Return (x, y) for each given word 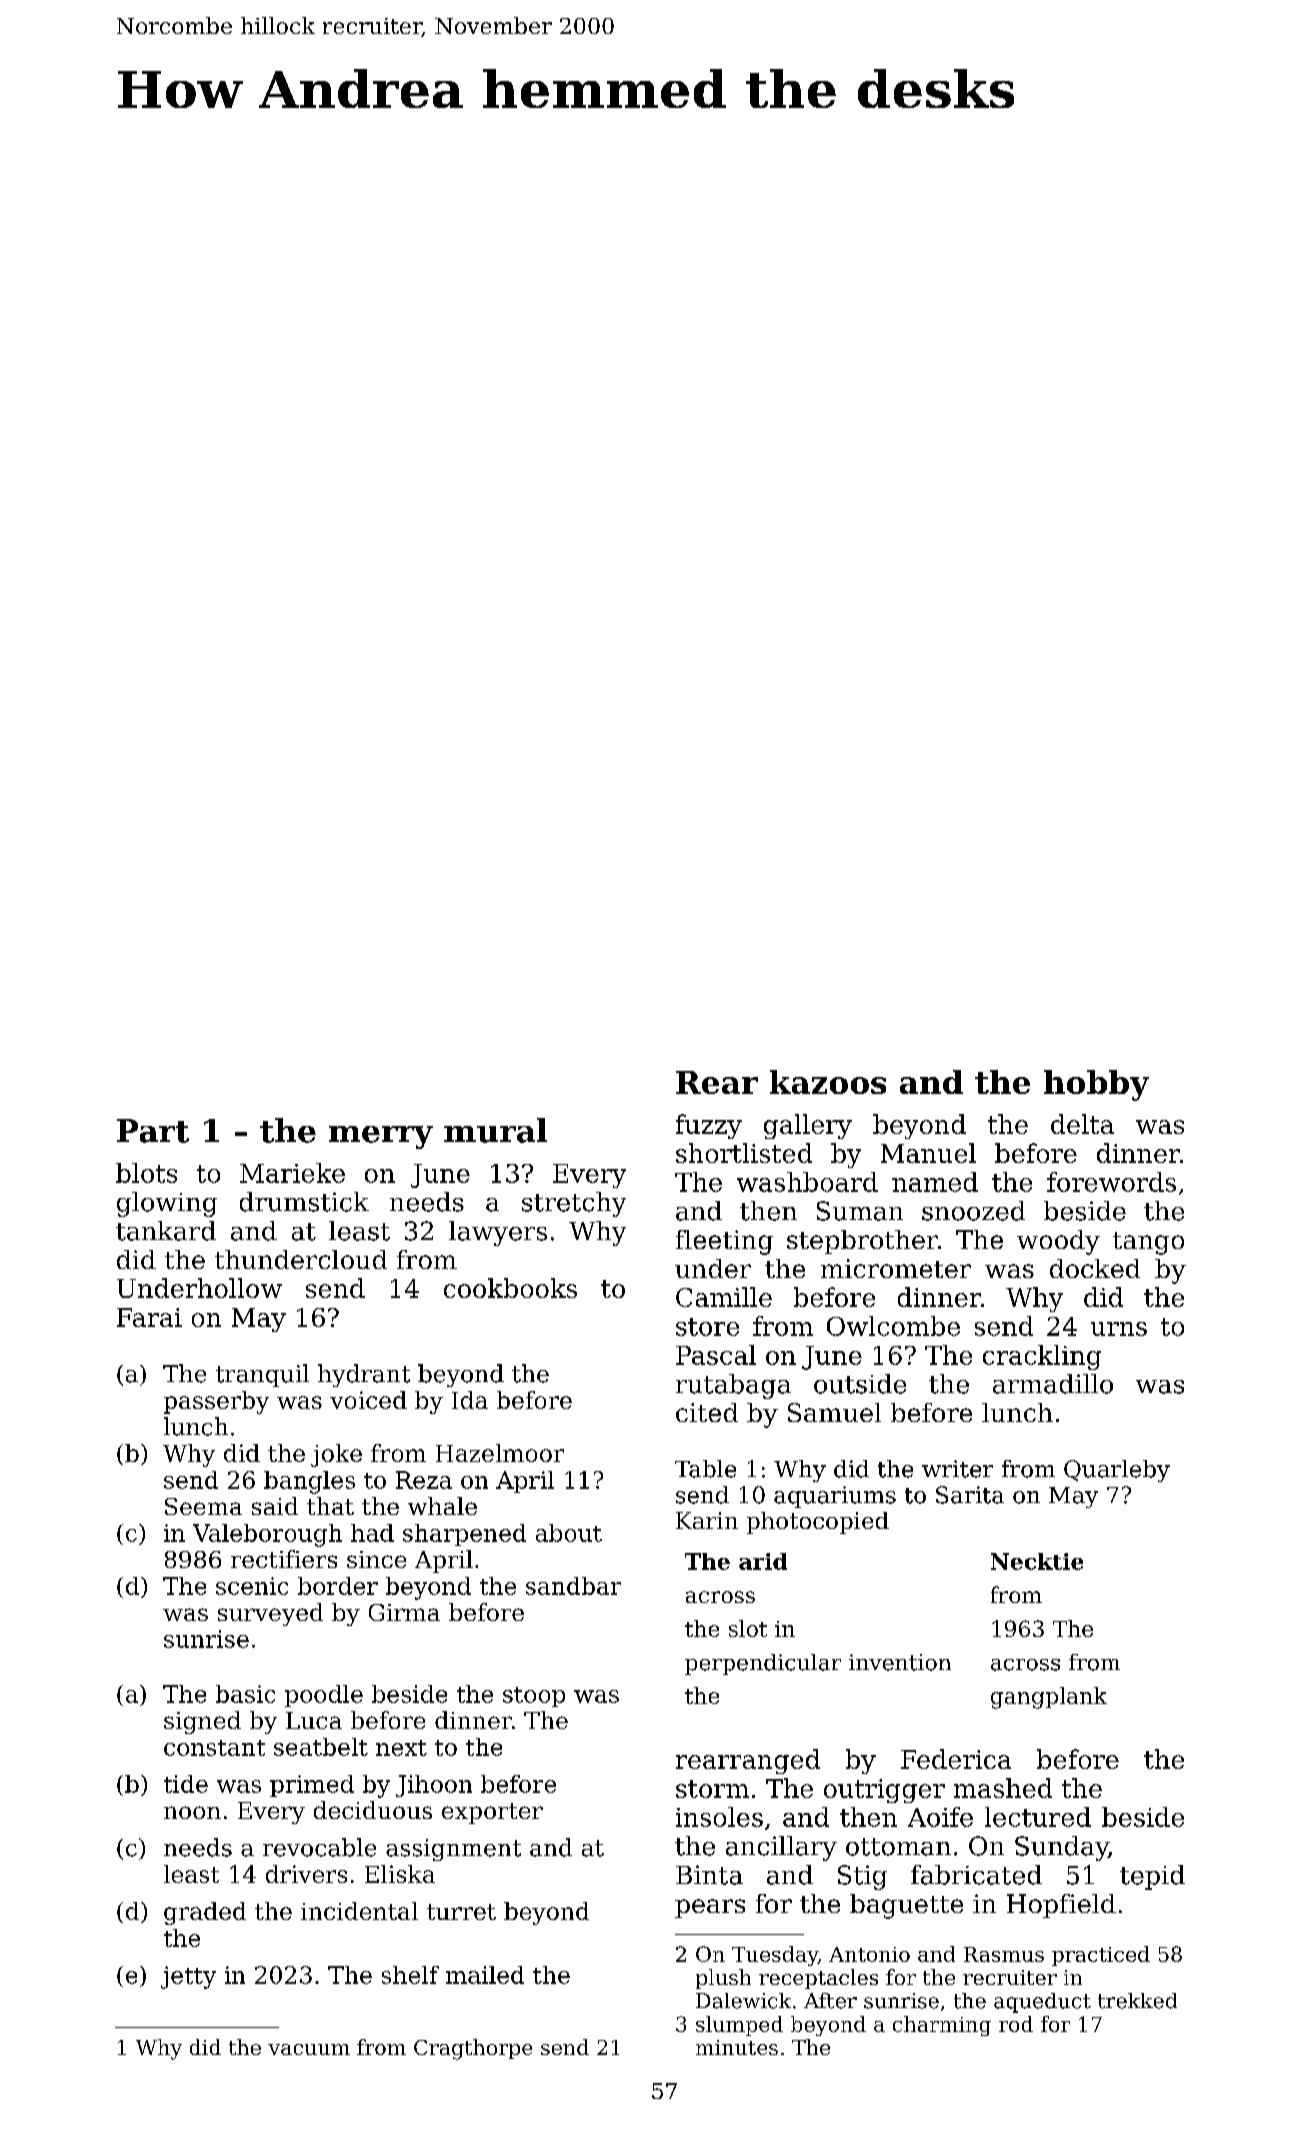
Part (153, 1131)
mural (495, 1130)
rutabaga (733, 1386)
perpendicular (763, 1664)
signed (202, 1722)
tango (1148, 1243)
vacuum (309, 2049)
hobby (1096, 1085)
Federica (956, 1759)
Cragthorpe (473, 2049)
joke (336, 1455)
